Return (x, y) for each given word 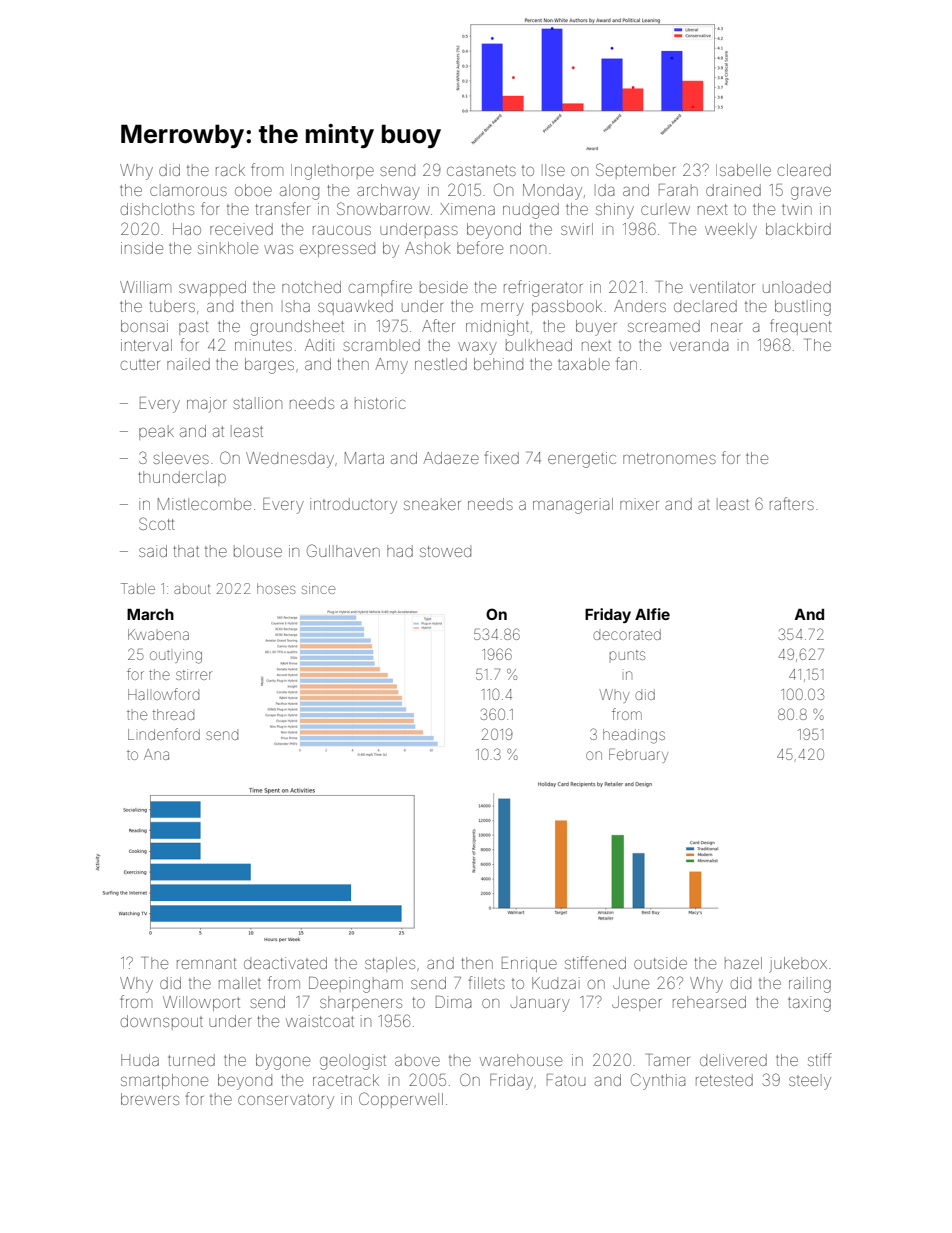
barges (269, 366)
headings (634, 736)
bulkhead (539, 345)
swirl (577, 229)
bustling (803, 308)
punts (627, 655)
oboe (253, 190)
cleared (804, 170)
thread (173, 714)
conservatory (286, 1101)
